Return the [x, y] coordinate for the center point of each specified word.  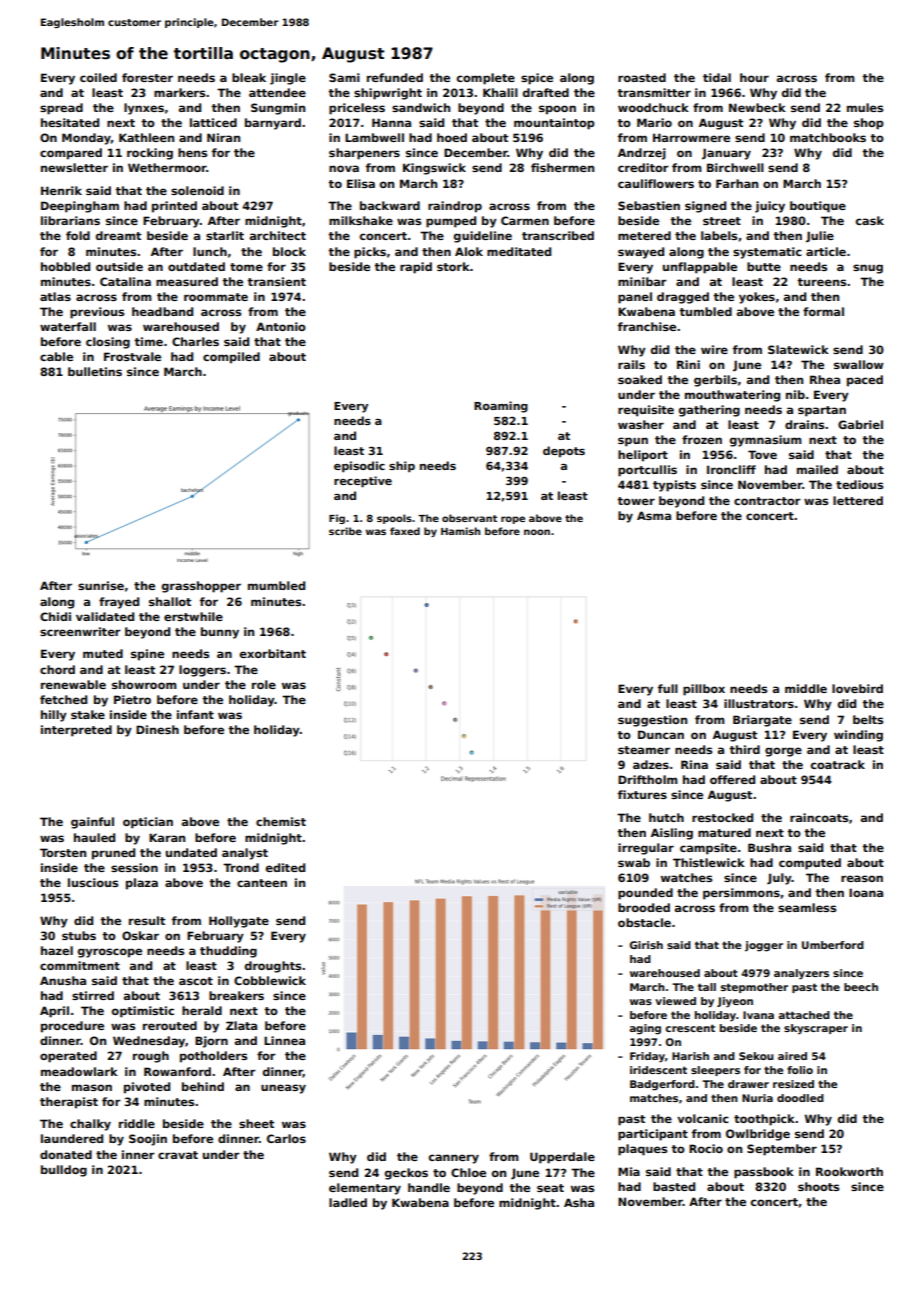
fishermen [562, 167]
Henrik [61, 190]
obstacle [644, 922]
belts [868, 719]
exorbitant [273, 653]
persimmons [741, 894]
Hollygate [239, 922]
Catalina [125, 281]
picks [370, 253]
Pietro [132, 699]
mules [865, 107]
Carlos [286, 1138]
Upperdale [562, 1158]
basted [674, 1186]
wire [714, 349]
